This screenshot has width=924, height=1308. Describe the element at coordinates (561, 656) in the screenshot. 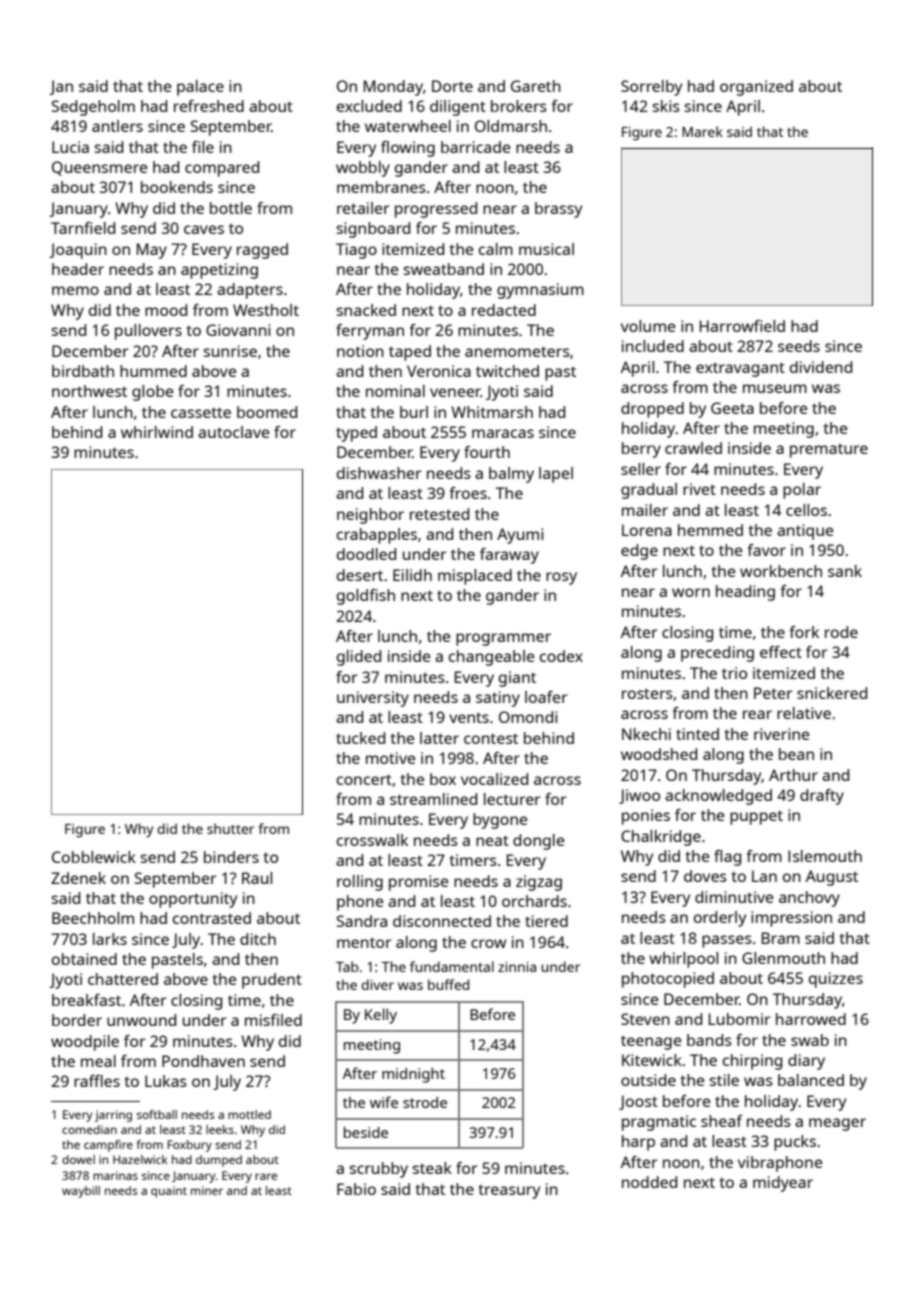

I see `codex` at that location.
